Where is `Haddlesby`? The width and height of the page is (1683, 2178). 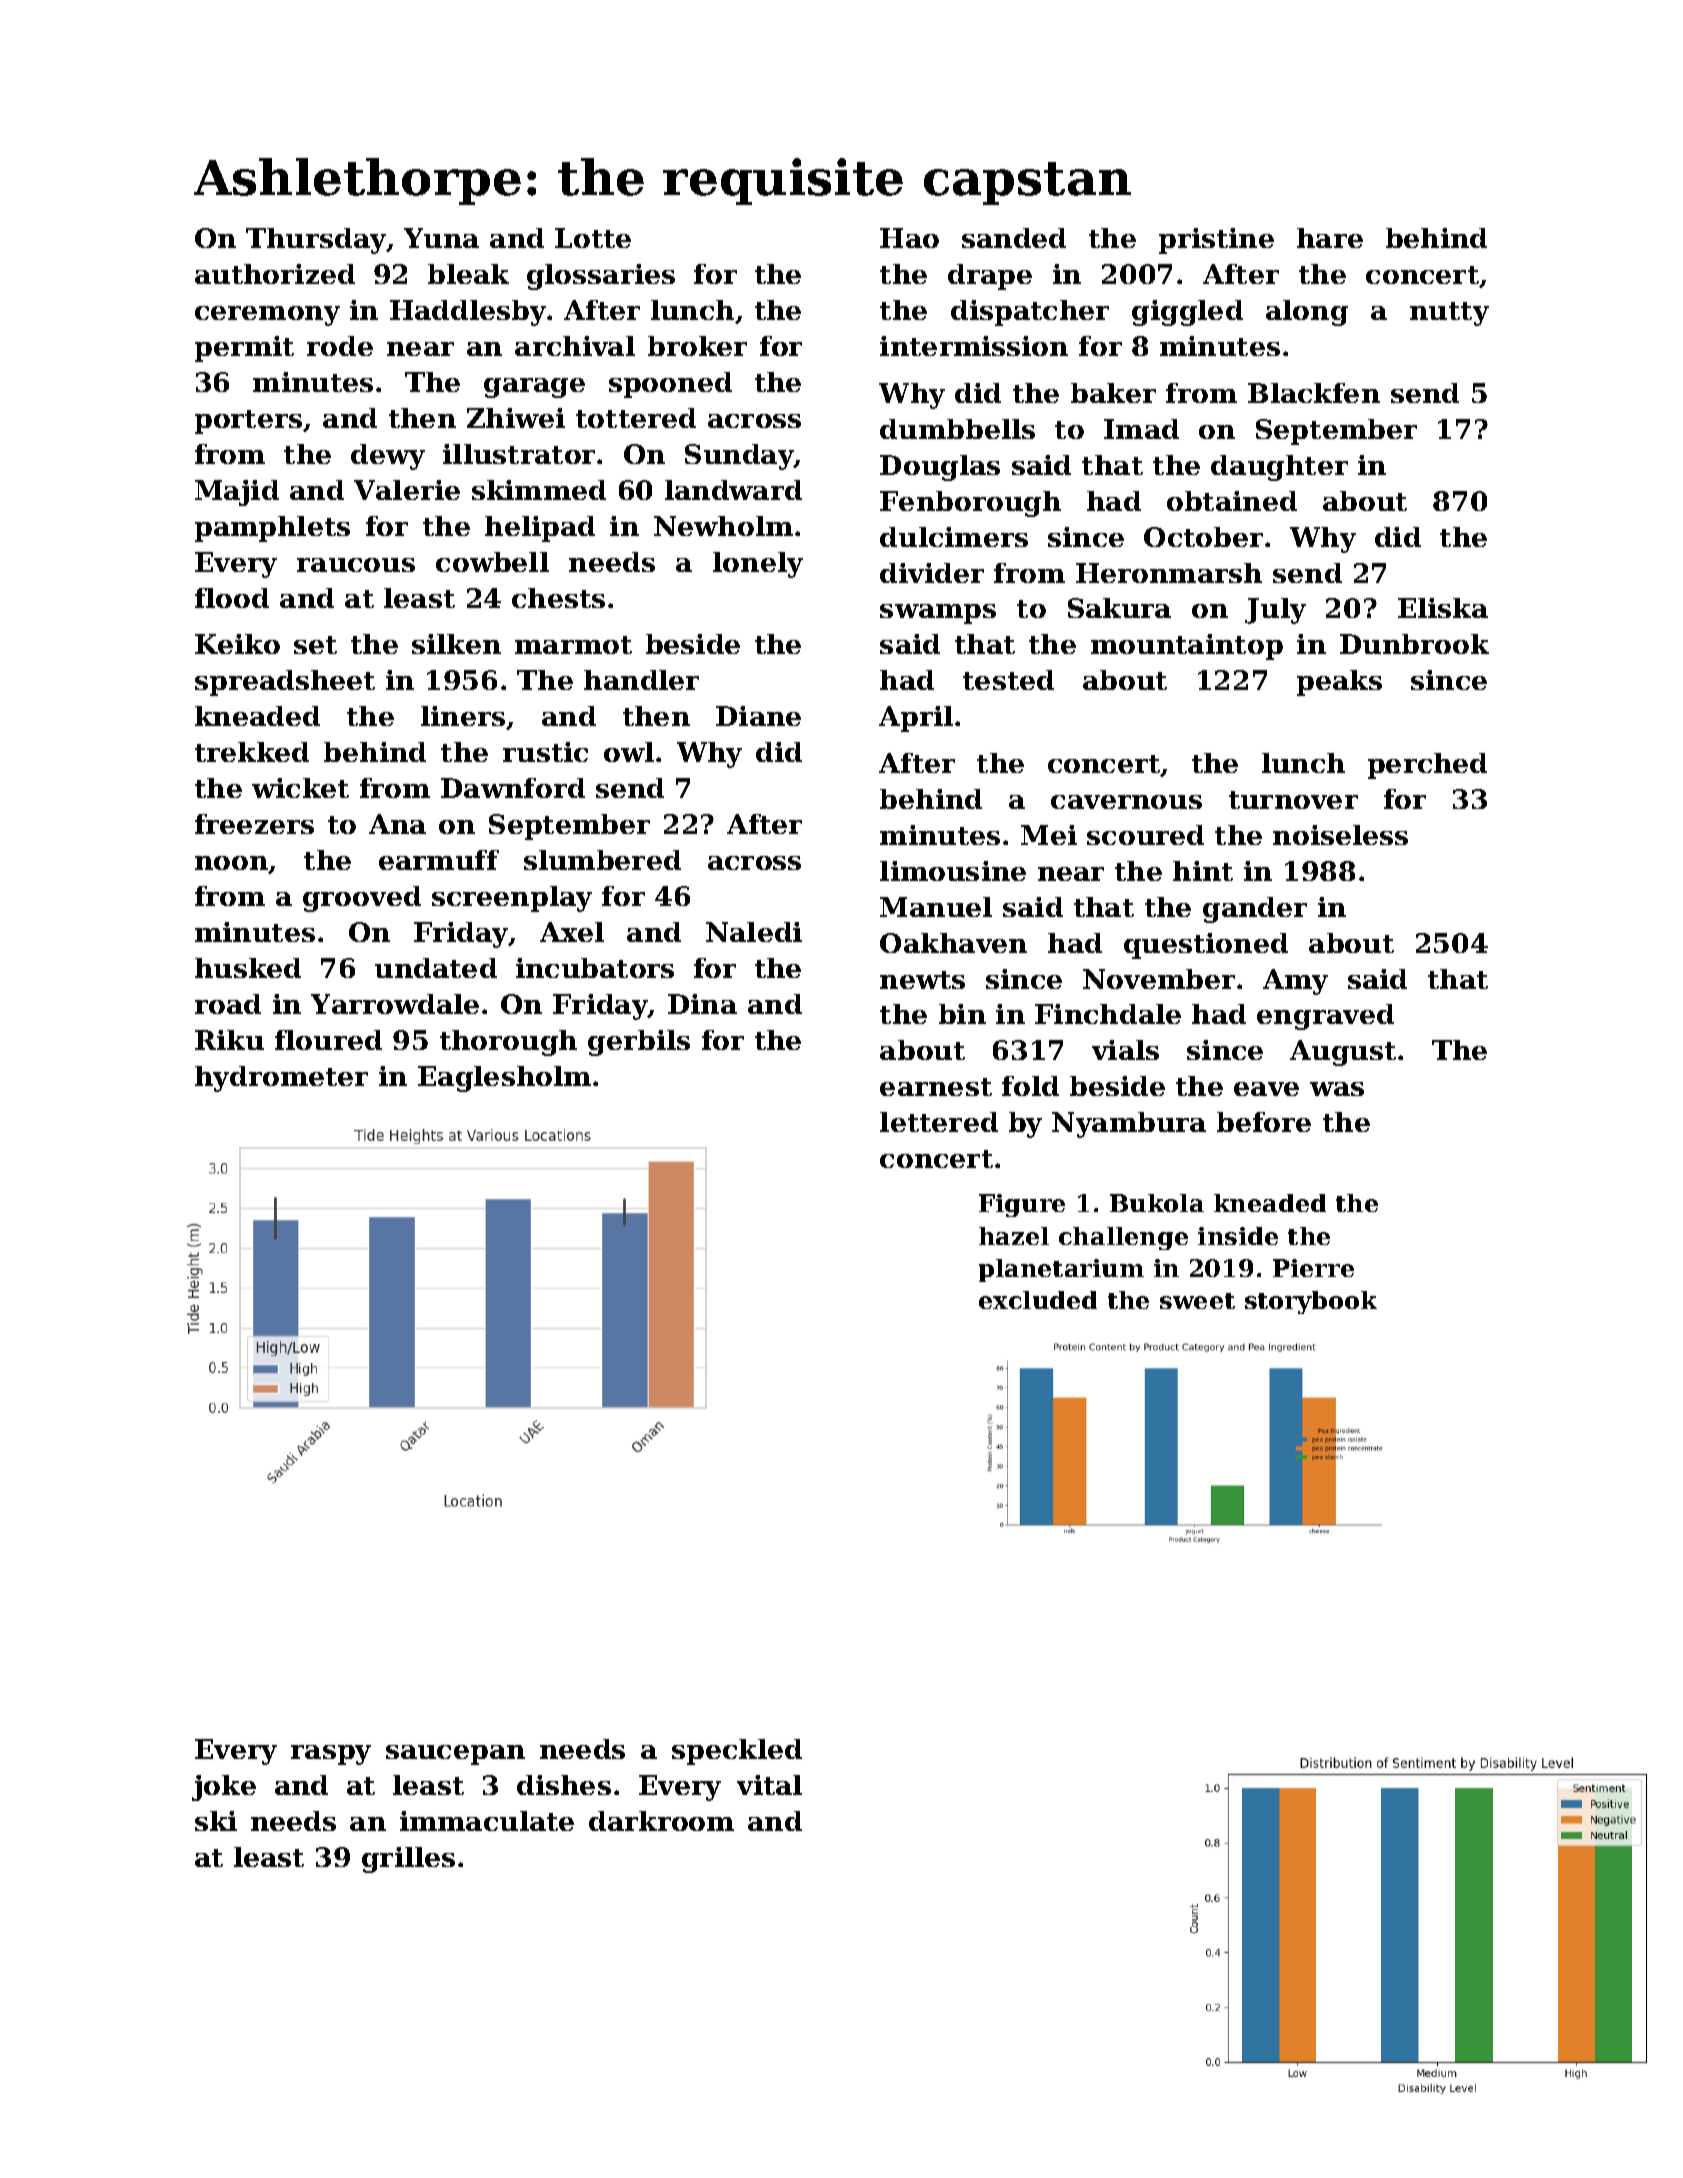
Haddlesby is located at coordinates (468, 313).
